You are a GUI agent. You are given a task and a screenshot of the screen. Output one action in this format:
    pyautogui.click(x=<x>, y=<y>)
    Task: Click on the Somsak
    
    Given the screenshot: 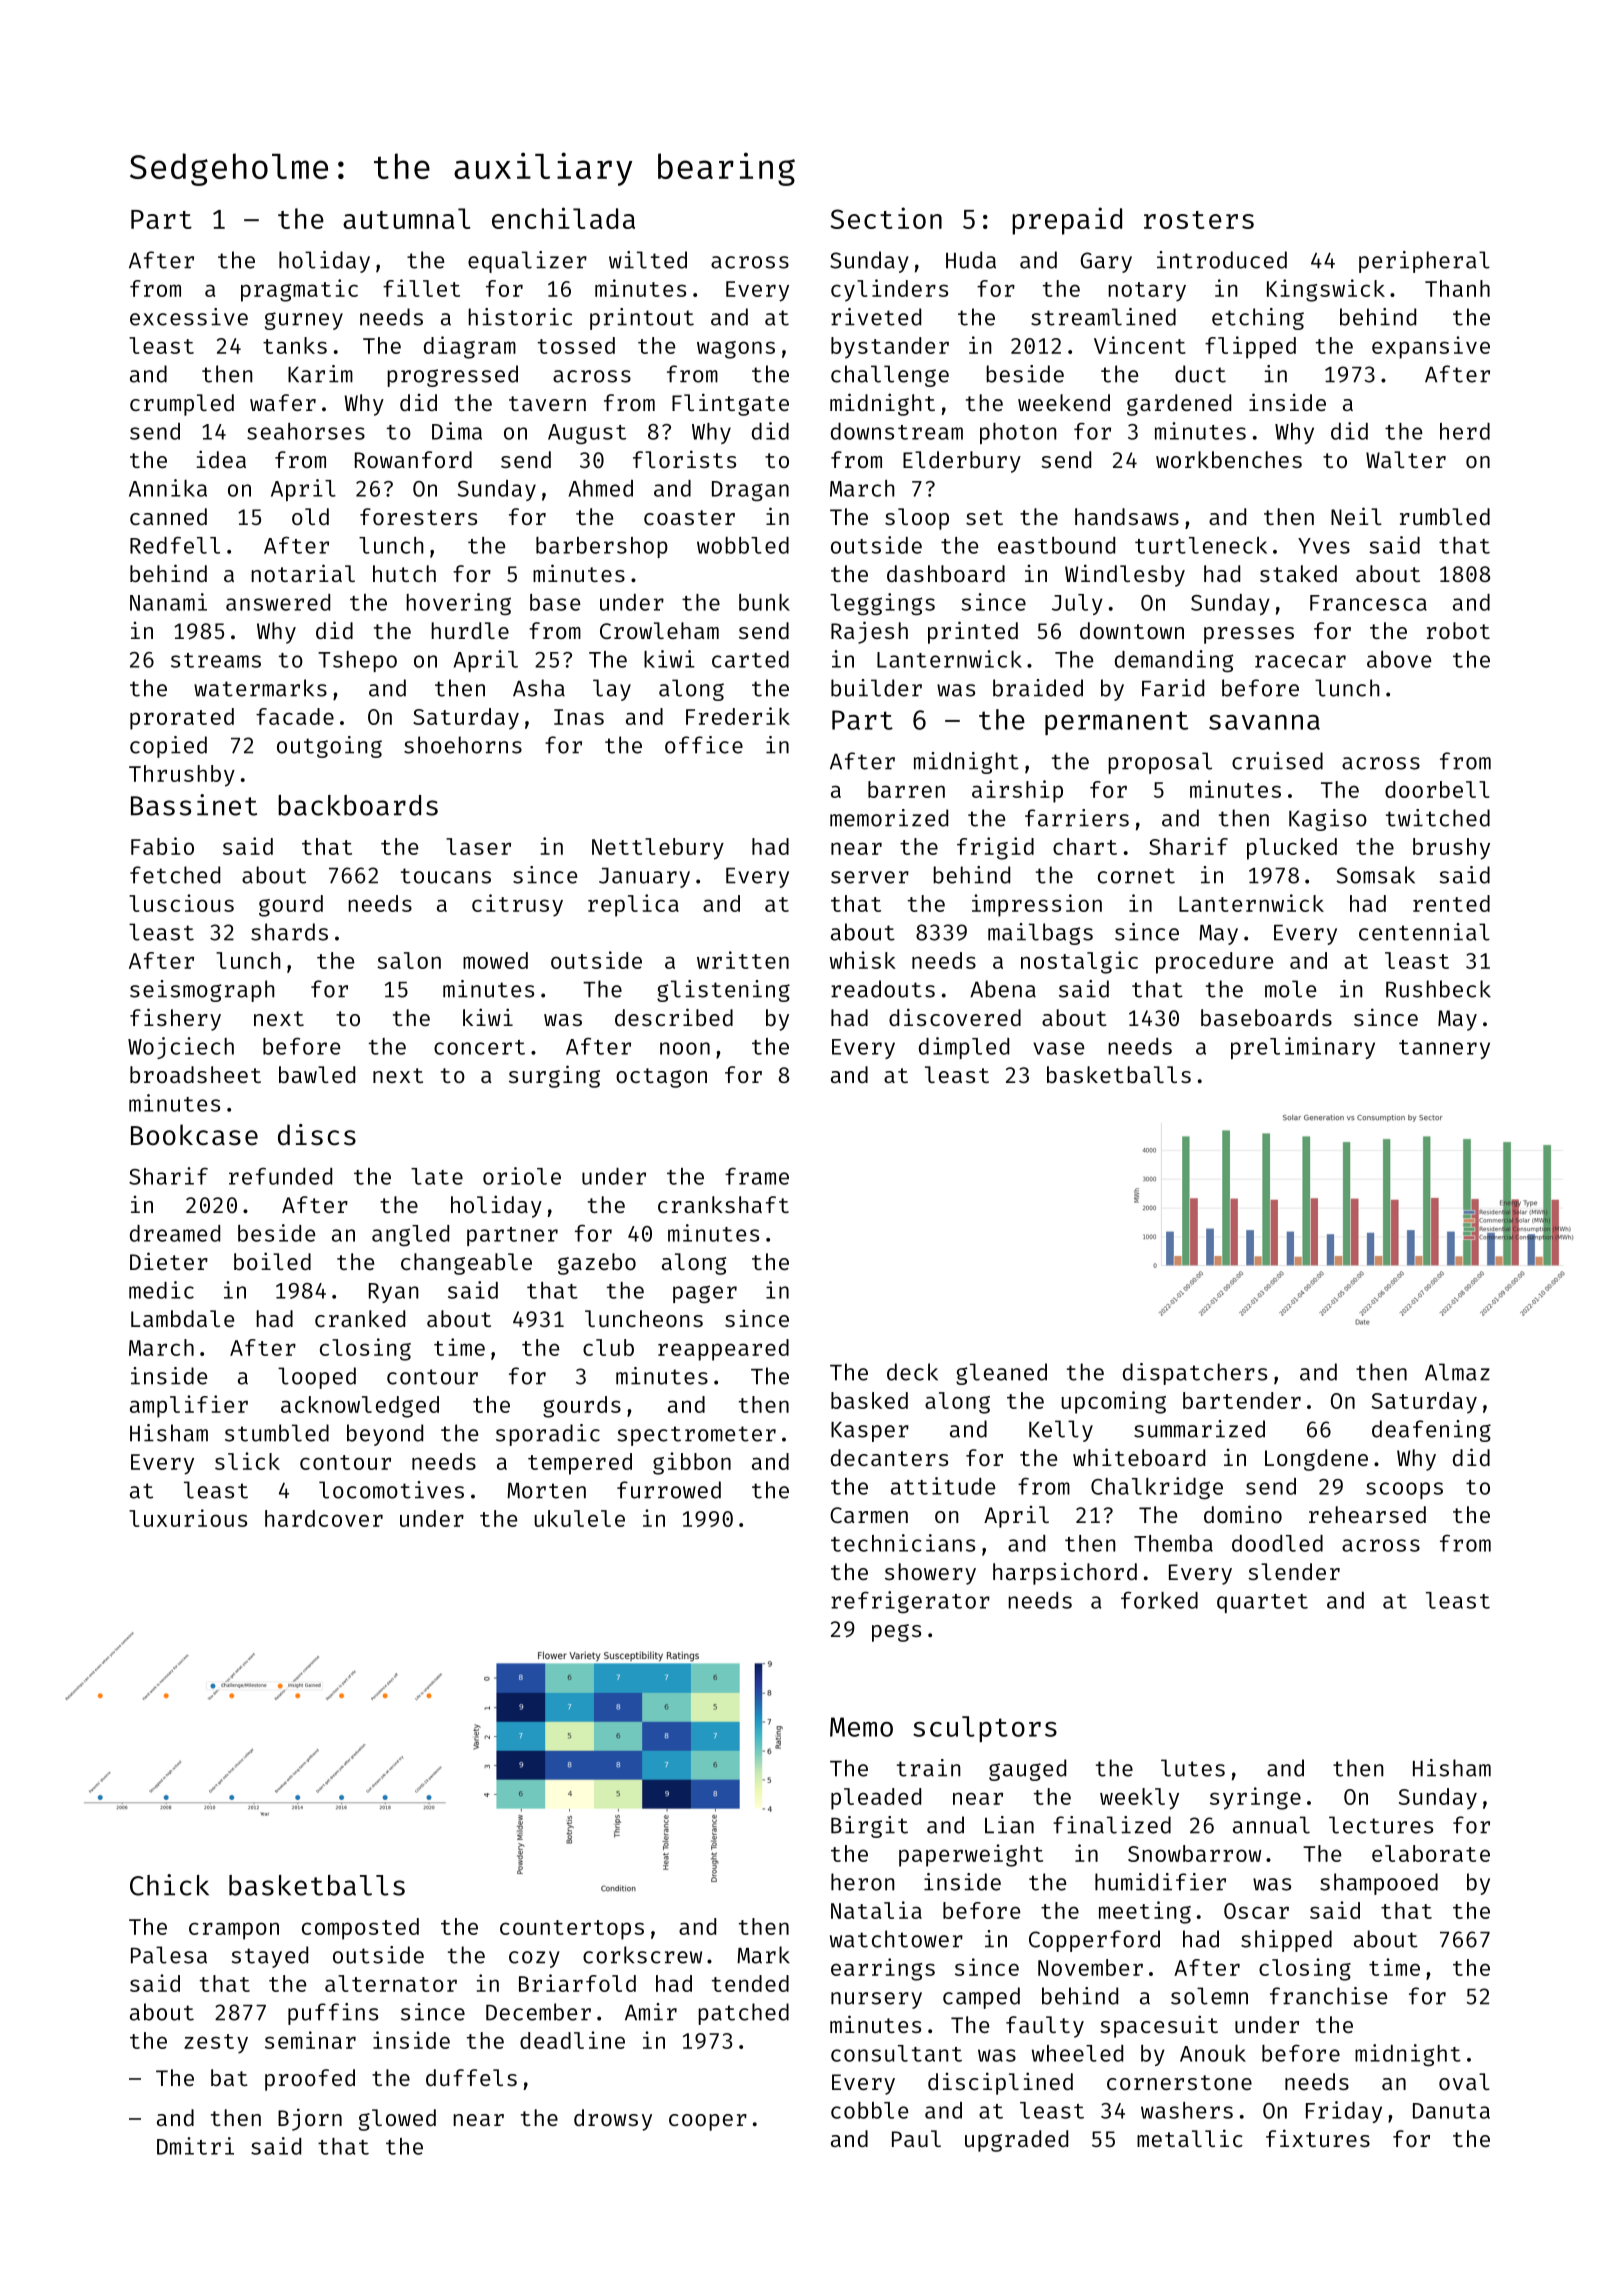 What is the action you would take?
    pyautogui.click(x=1375, y=875)
